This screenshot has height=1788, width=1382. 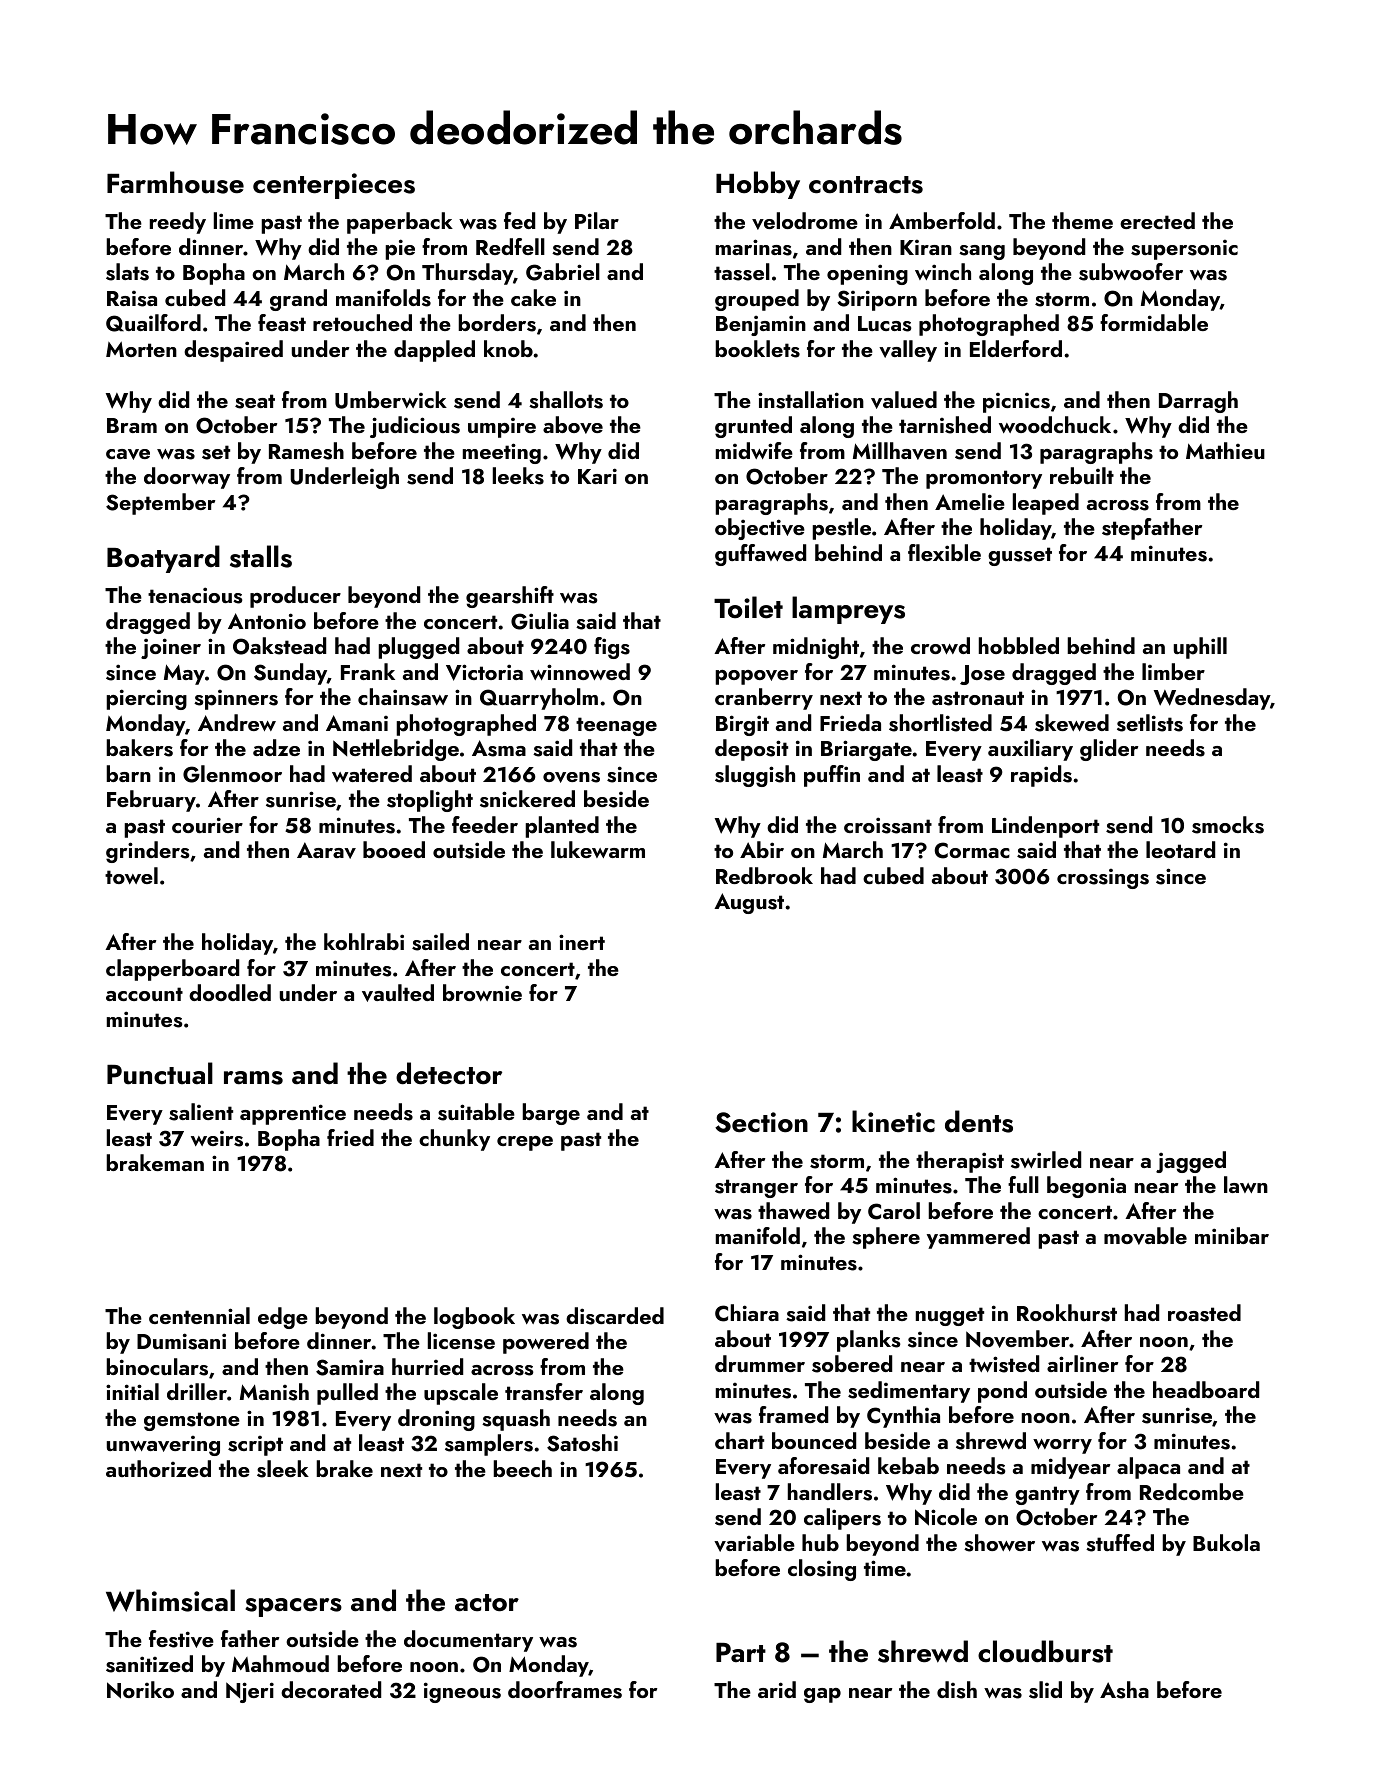 I want to click on grinders, so click(x=148, y=852).
